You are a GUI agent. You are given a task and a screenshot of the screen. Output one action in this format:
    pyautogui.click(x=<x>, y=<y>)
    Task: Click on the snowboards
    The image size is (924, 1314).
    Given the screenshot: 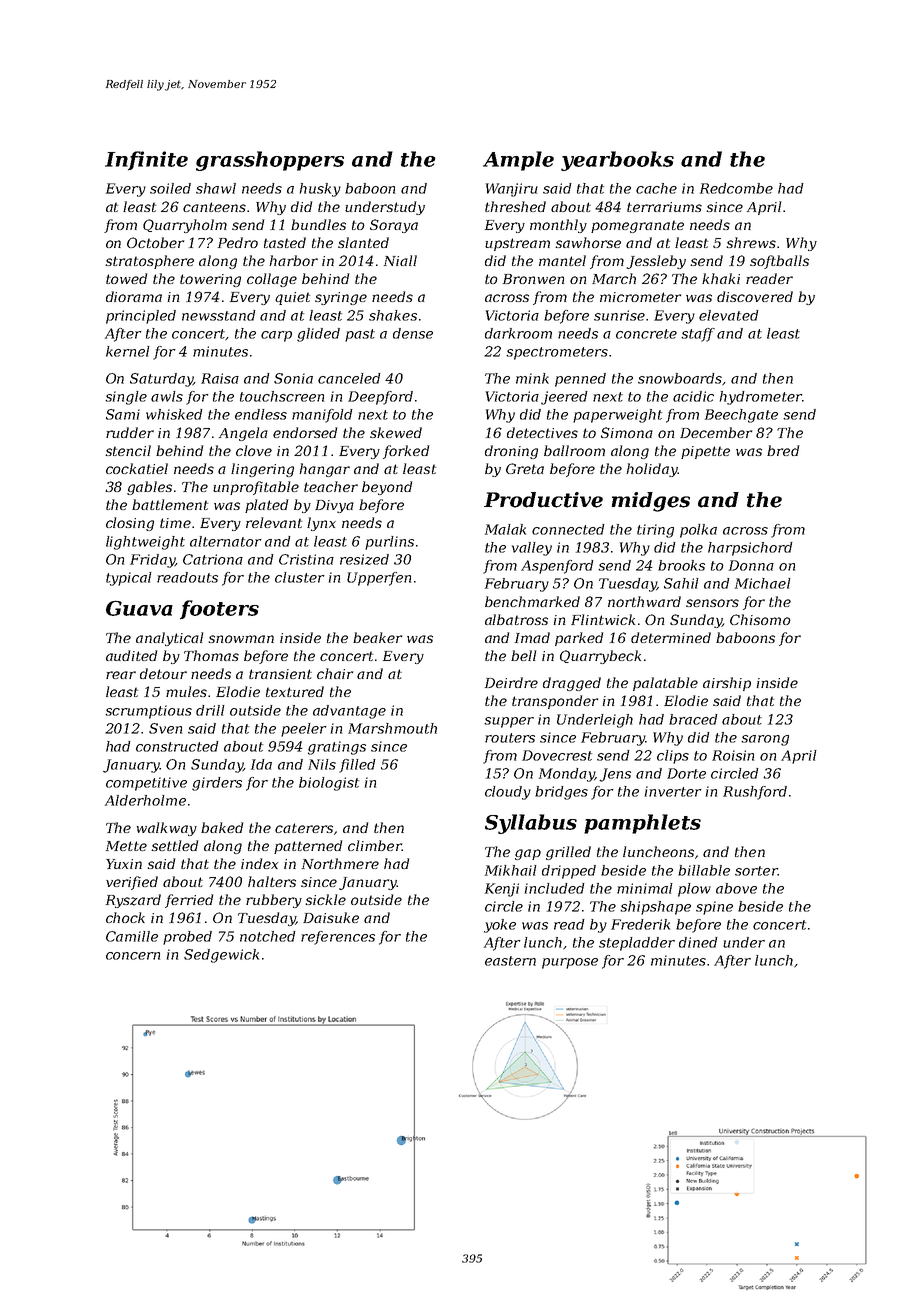 What is the action you would take?
    pyautogui.click(x=680, y=379)
